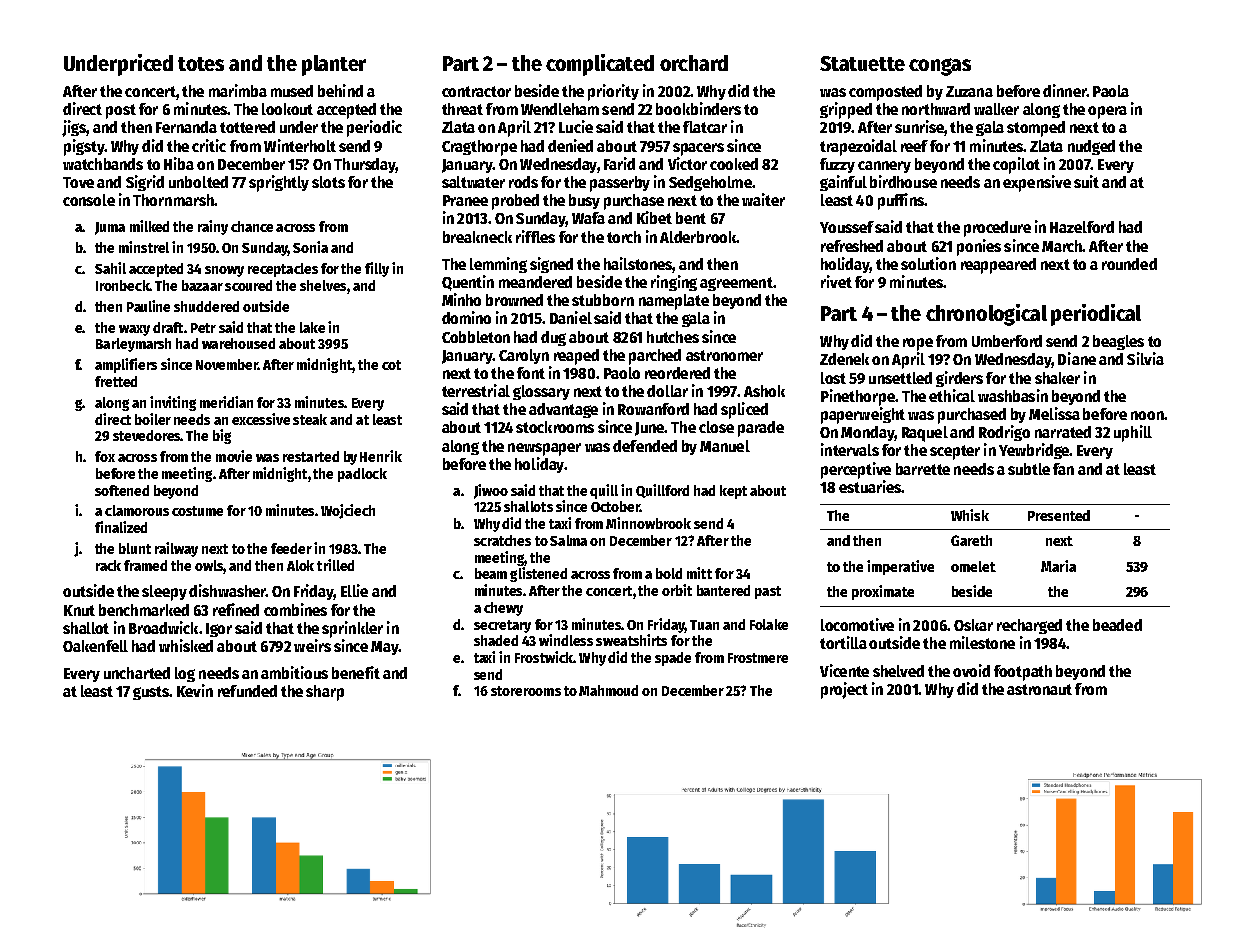 The width and height of the document is (1233, 952). What do you see at coordinates (566, 640) in the document?
I see `windless` at bounding box center [566, 640].
